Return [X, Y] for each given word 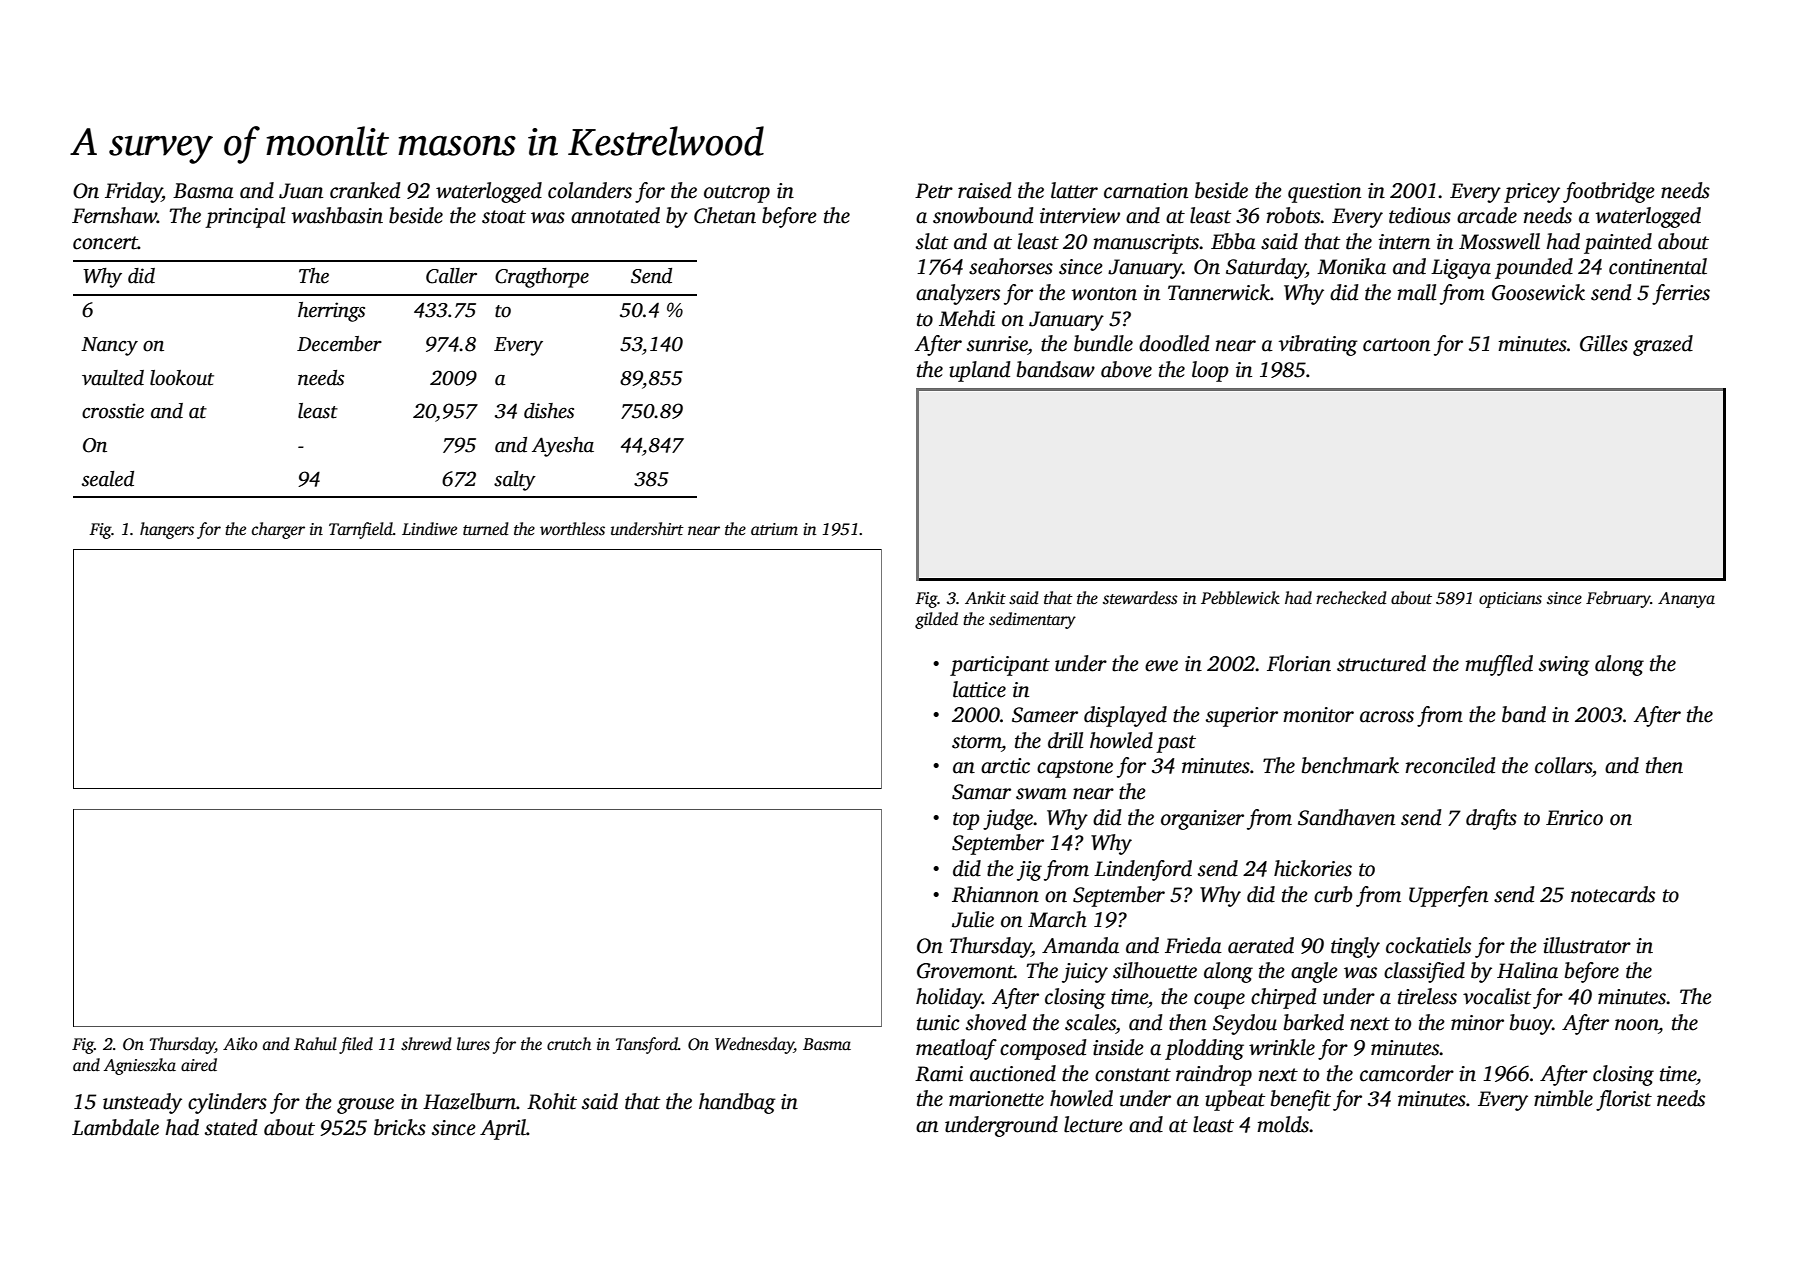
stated [231, 1127]
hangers [167, 530]
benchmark [1350, 765]
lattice [979, 689]
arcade [1487, 215]
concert [105, 243]
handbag [737, 1103]
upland [980, 371]
